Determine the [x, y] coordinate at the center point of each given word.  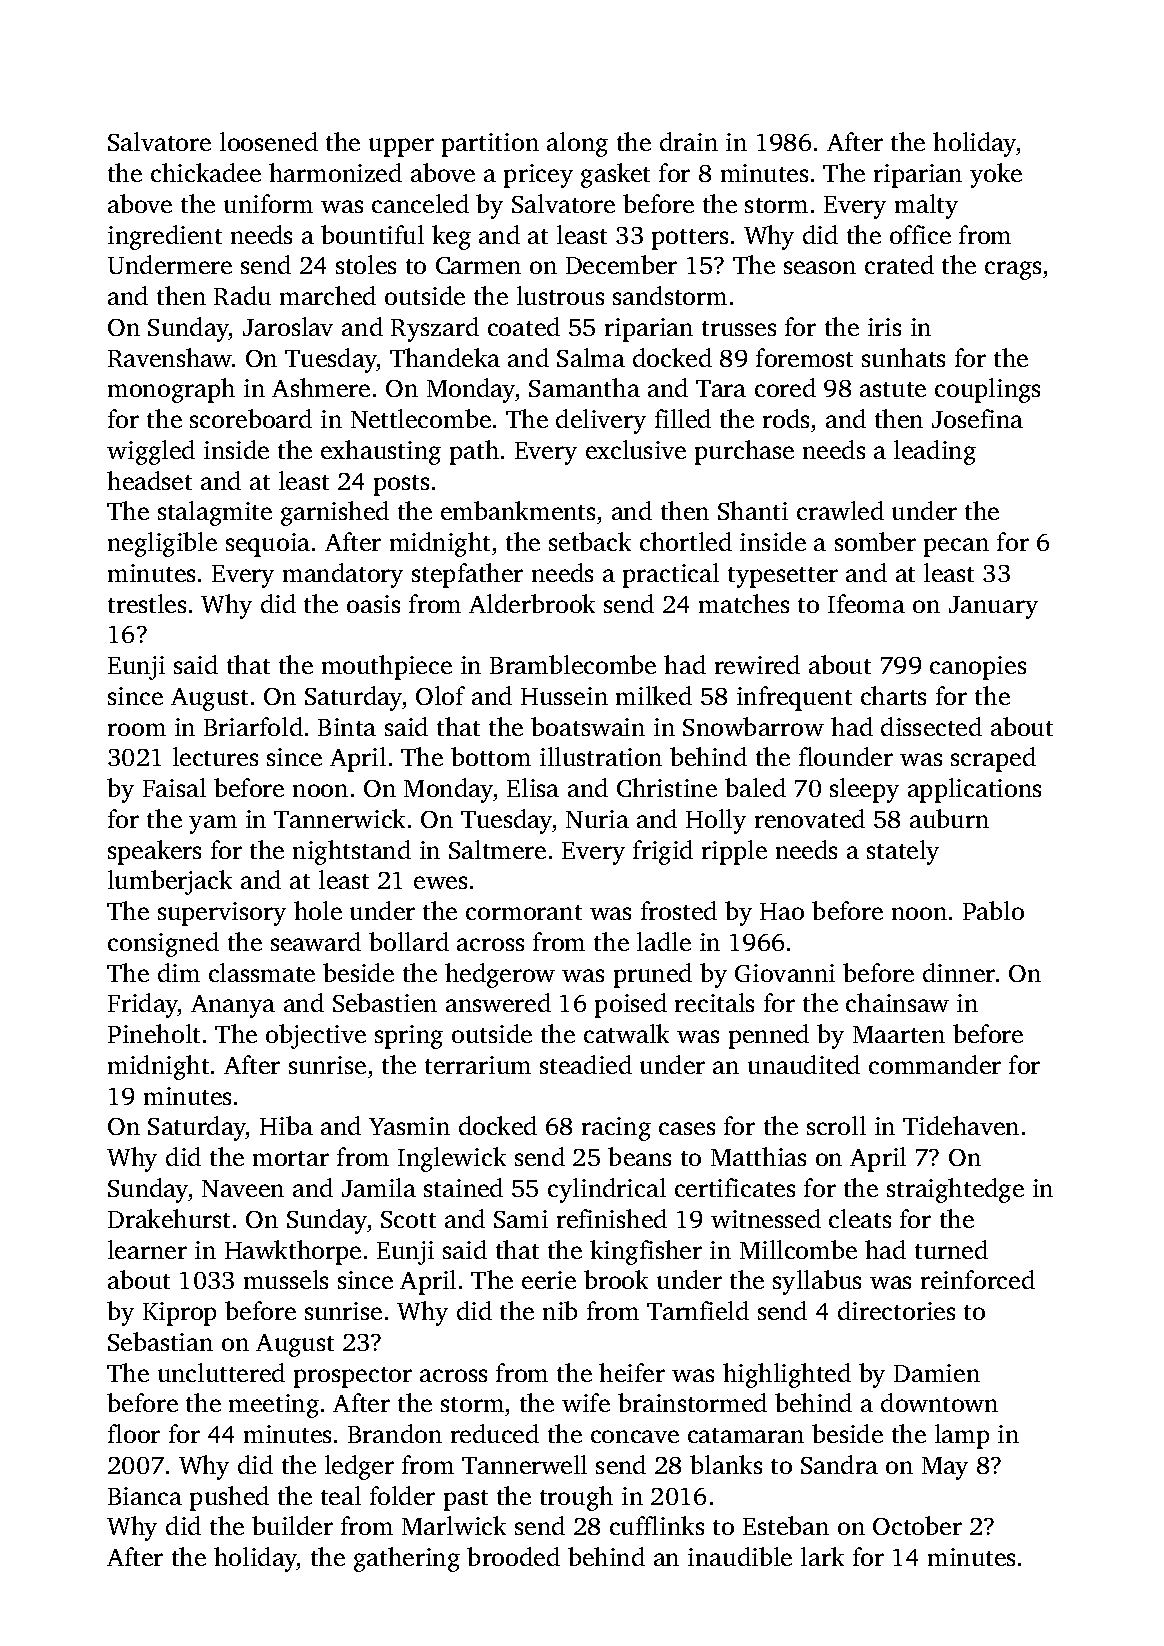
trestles [147, 603]
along [577, 144]
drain [689, 141]
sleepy [864, 790]
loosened [269, 141]
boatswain [588, 726]
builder [292, 1525]
